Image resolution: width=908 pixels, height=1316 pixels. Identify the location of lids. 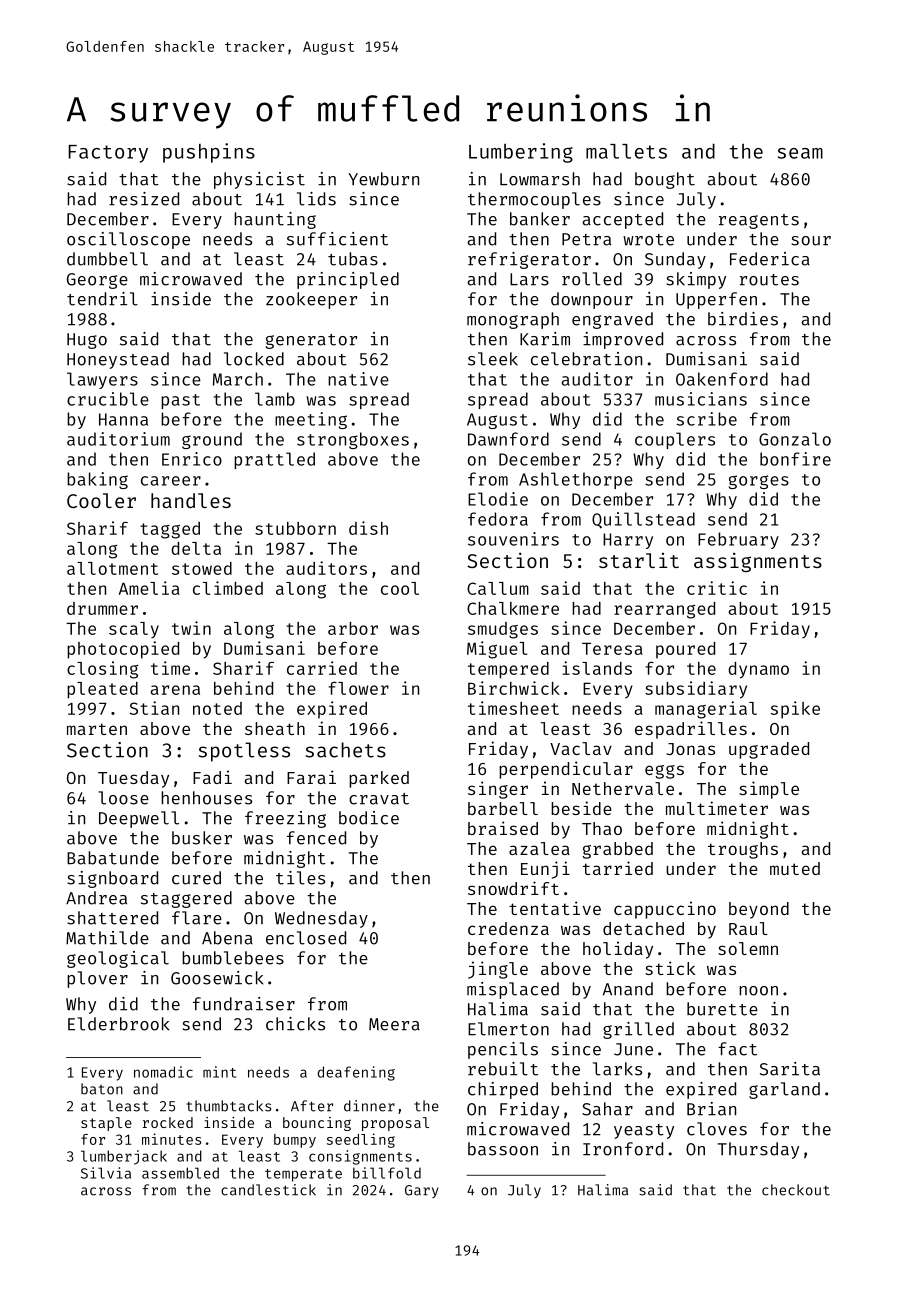
(316, 199).
